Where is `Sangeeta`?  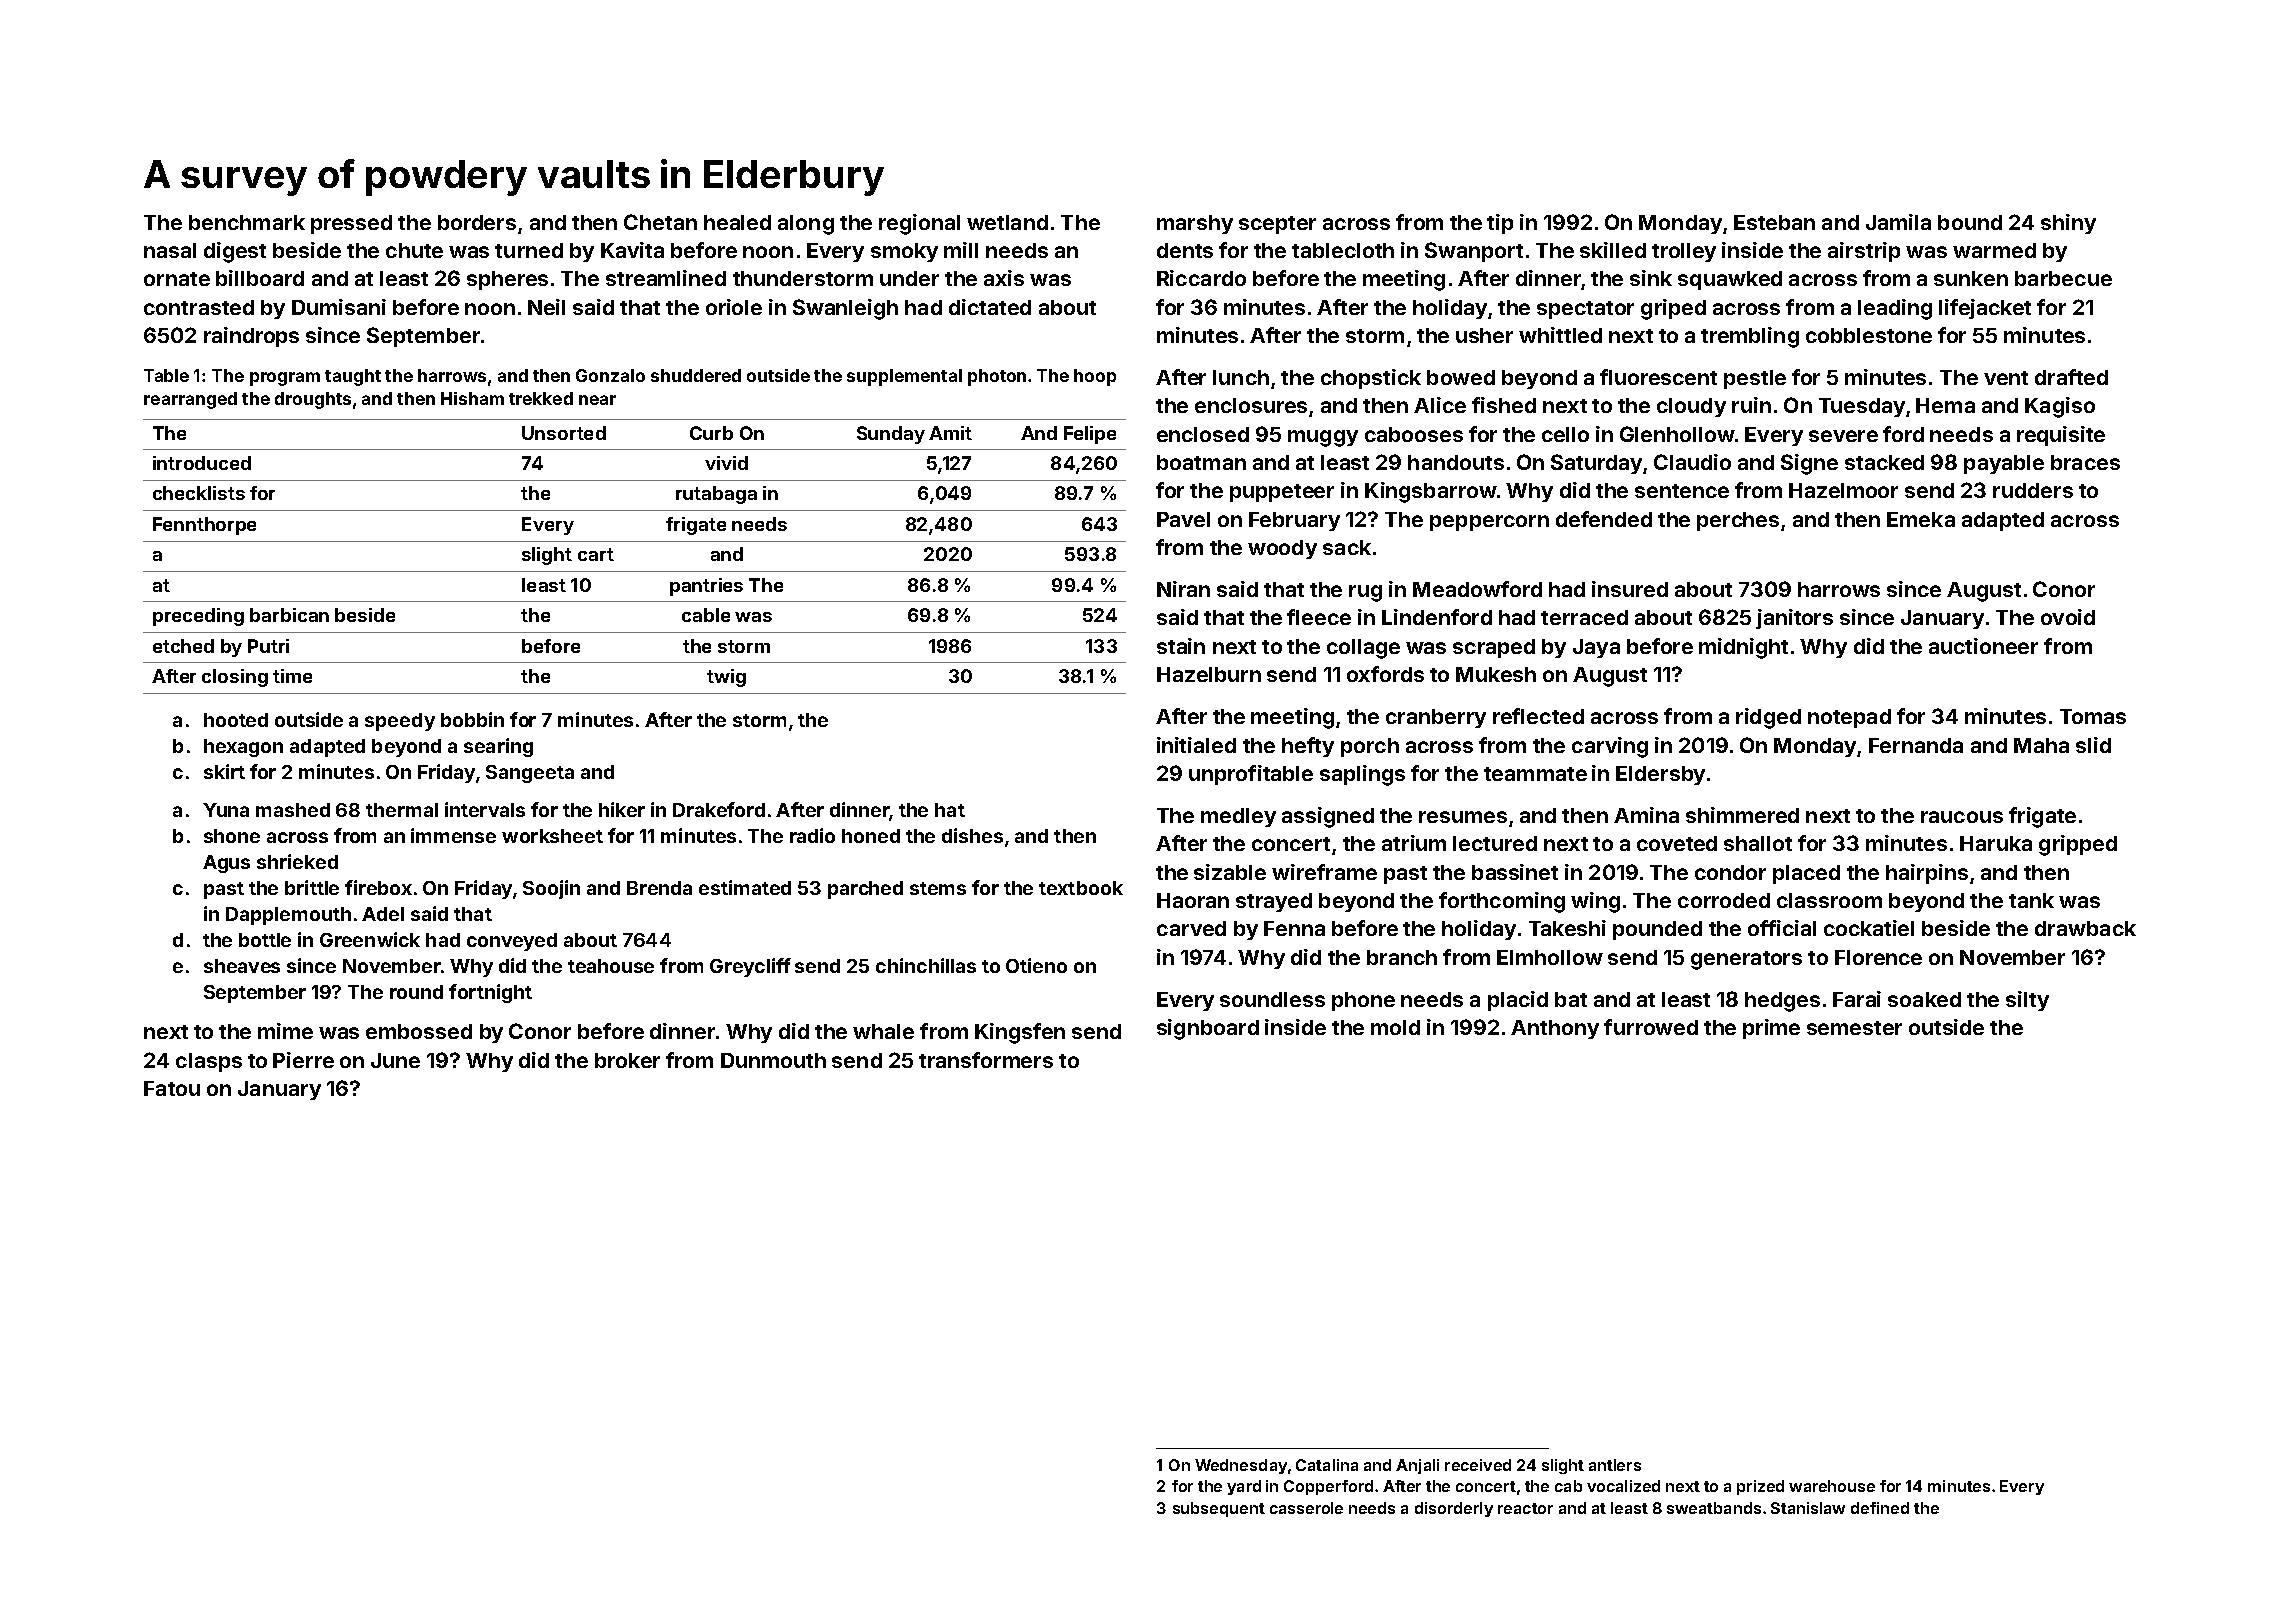
Sangeeta is located at coordinates (530, 774).
